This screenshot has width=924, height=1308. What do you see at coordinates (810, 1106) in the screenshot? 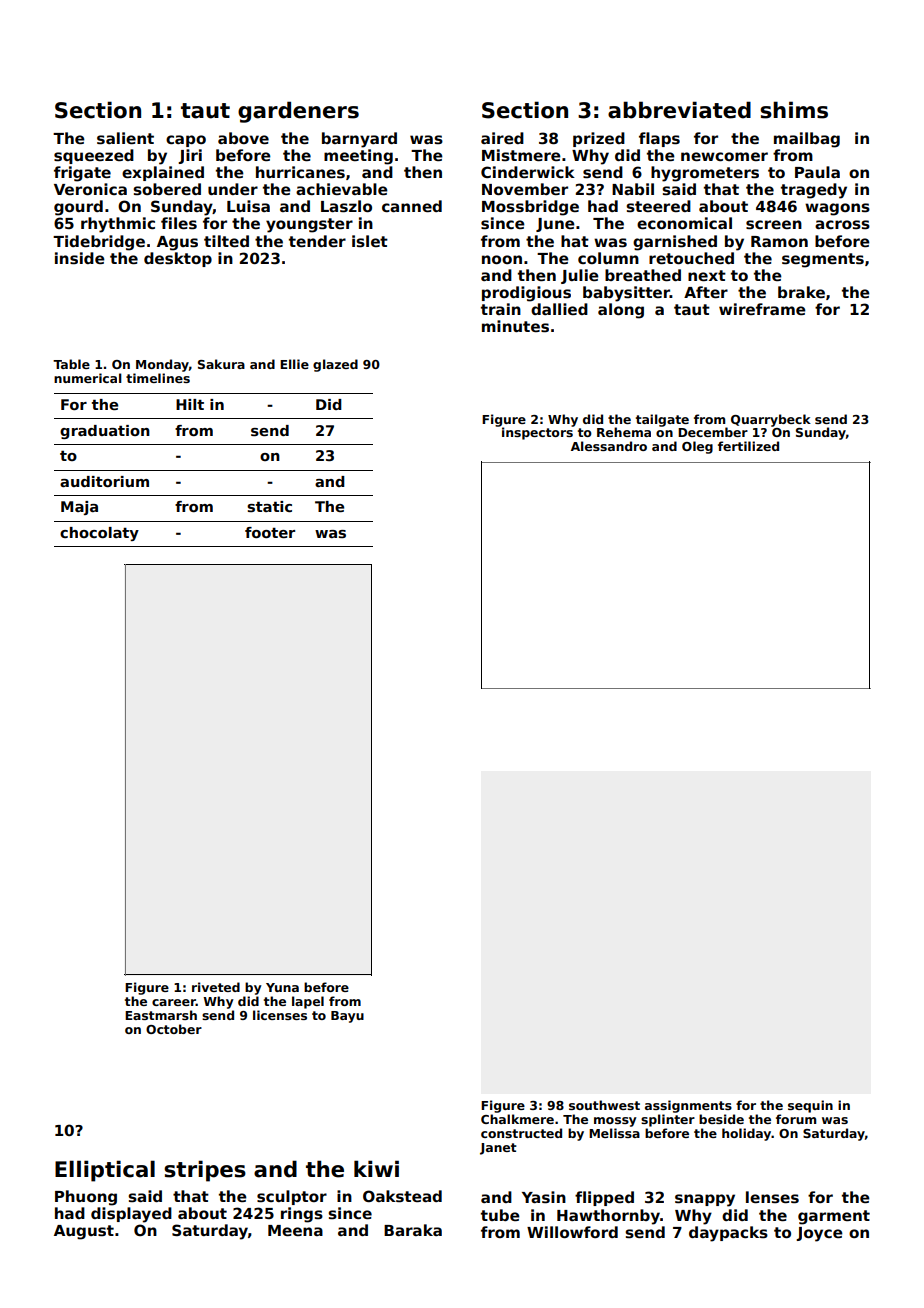
I see `sequin` at bounding box center [810, 1106].
